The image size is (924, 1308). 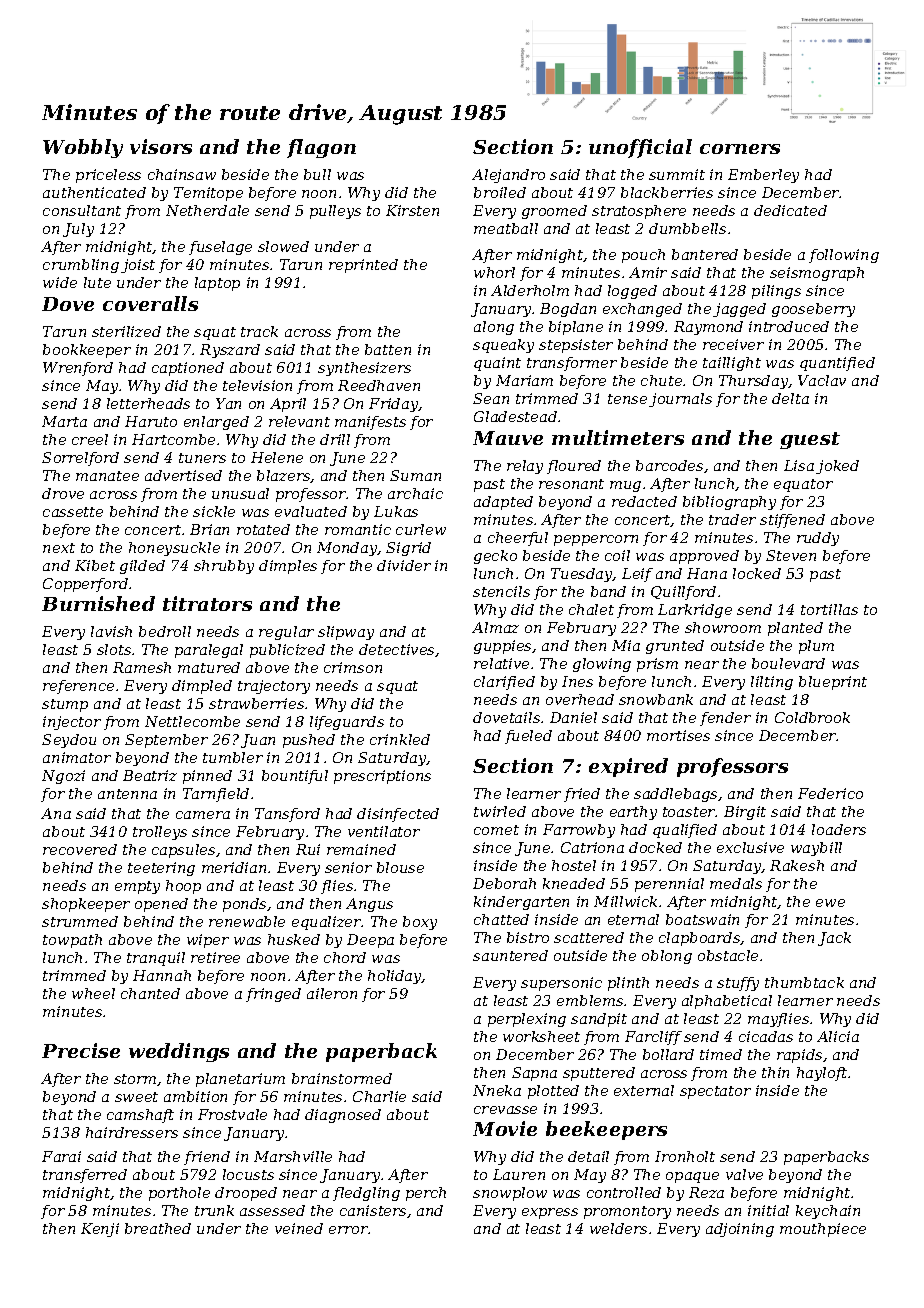 I want to click on joist, so click(x=138, y=266).
